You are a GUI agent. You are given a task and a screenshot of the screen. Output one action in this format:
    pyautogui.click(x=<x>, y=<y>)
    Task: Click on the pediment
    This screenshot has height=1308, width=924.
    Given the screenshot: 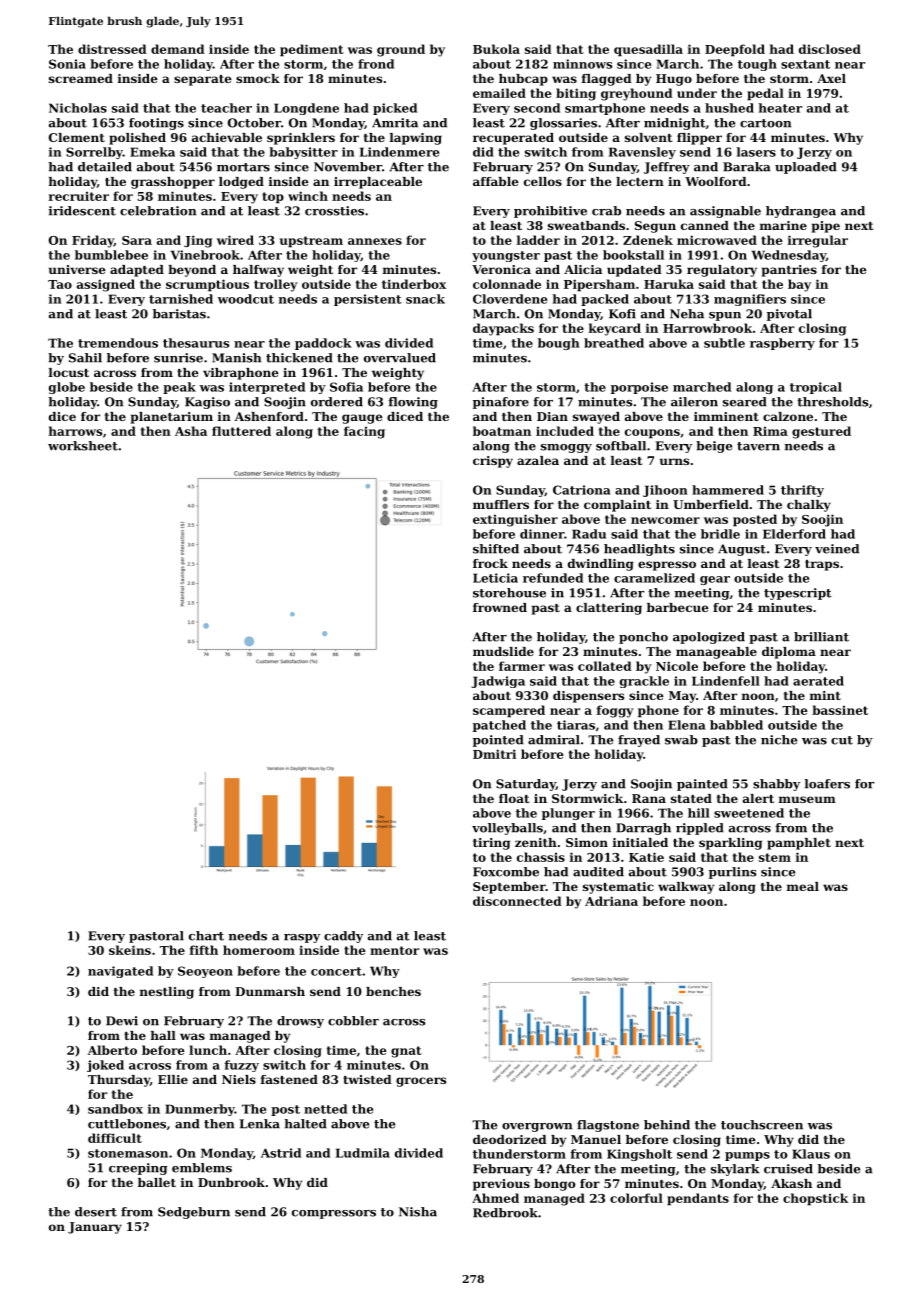 What is the action you would take?
    pyautogui.click(x=312, y=50)
